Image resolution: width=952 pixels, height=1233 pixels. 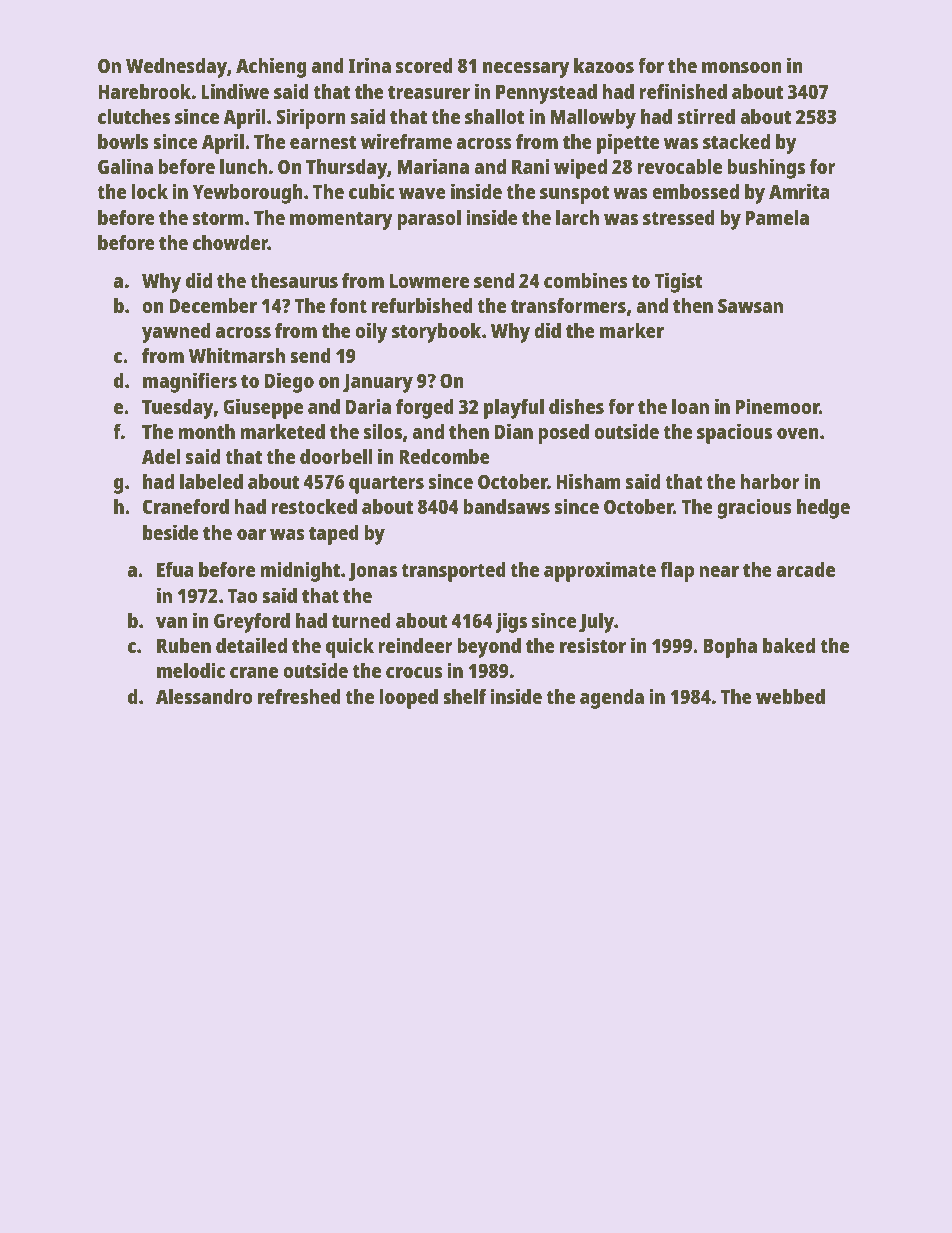 I want to click on necessary, so click(x=526, y=70).
